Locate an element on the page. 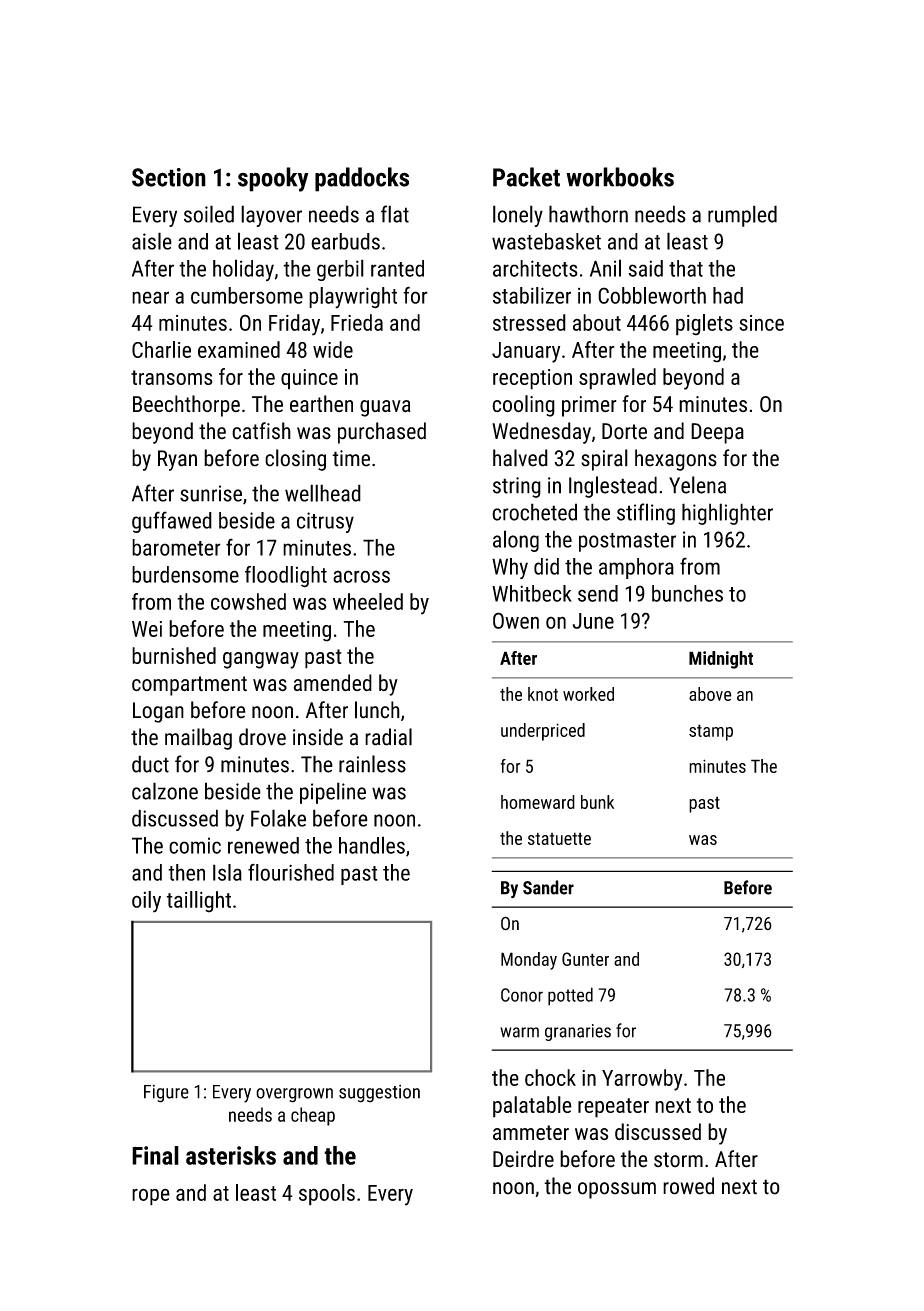 Image resolution: width=924 pixels, height=1311 pixels. since is located at coordinates (761, 323).
